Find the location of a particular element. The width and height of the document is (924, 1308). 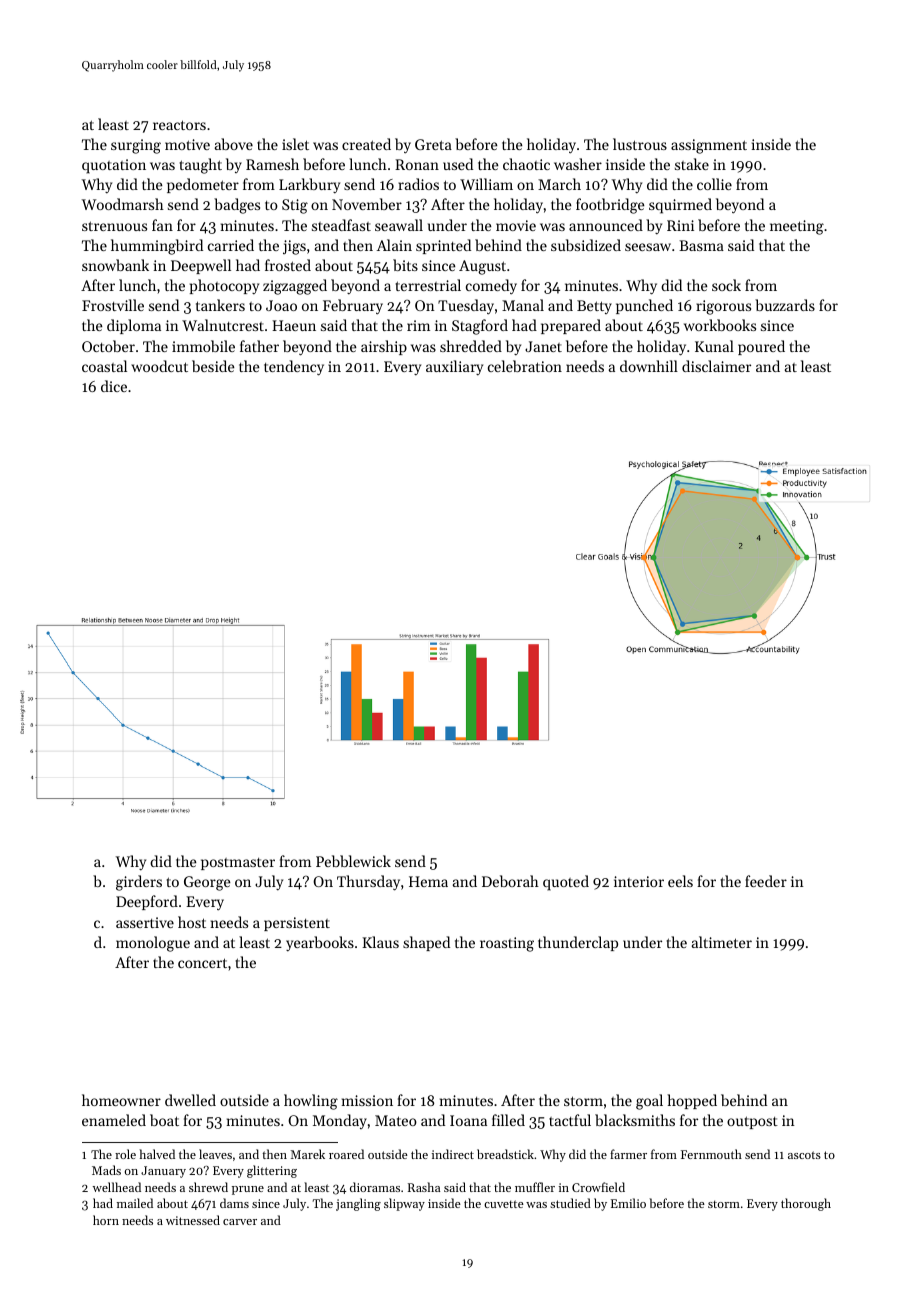

roasting is located at coordinates (507, 944).
